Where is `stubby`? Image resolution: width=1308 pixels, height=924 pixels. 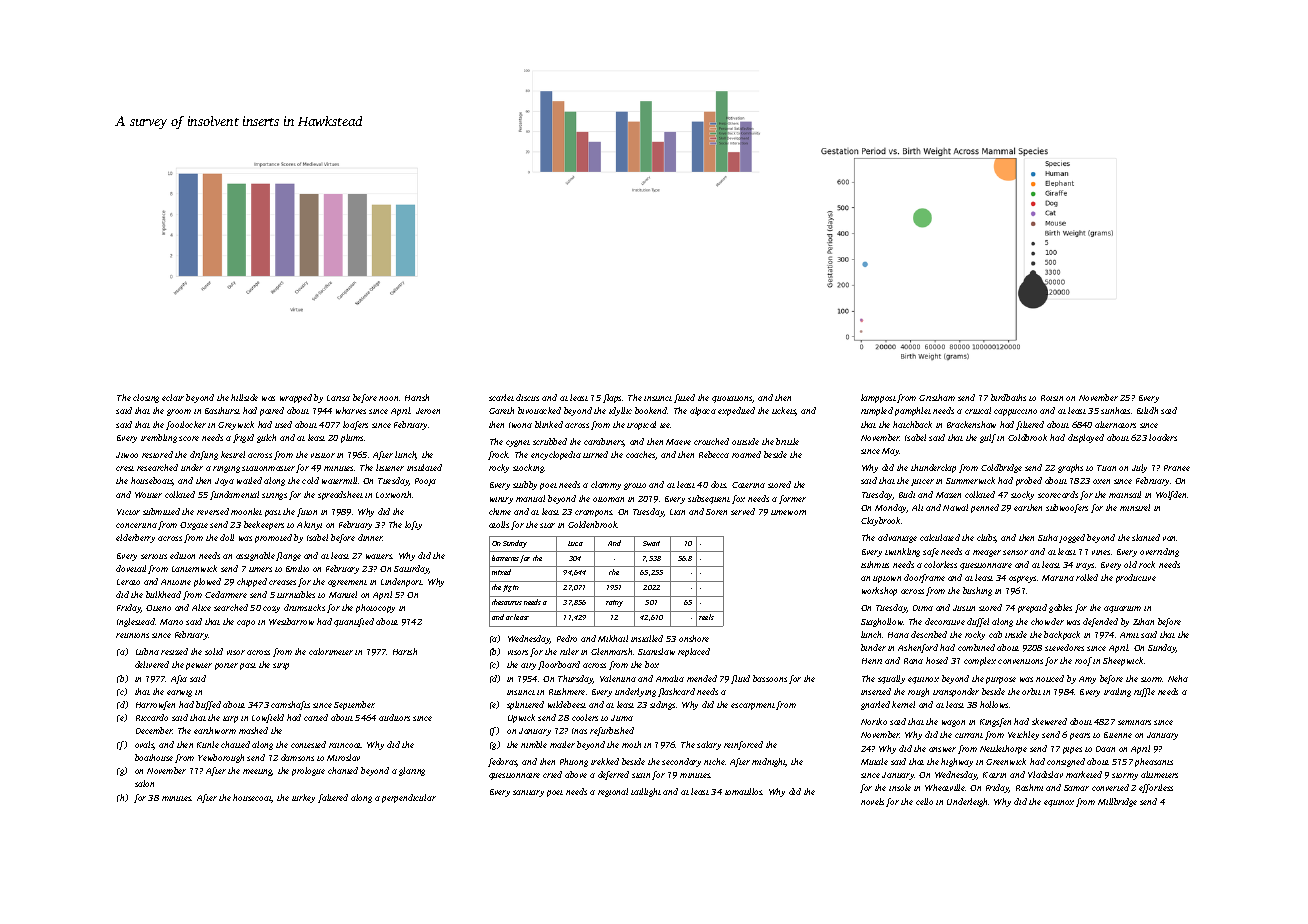
stubby is located at coordinates (525, 485).
